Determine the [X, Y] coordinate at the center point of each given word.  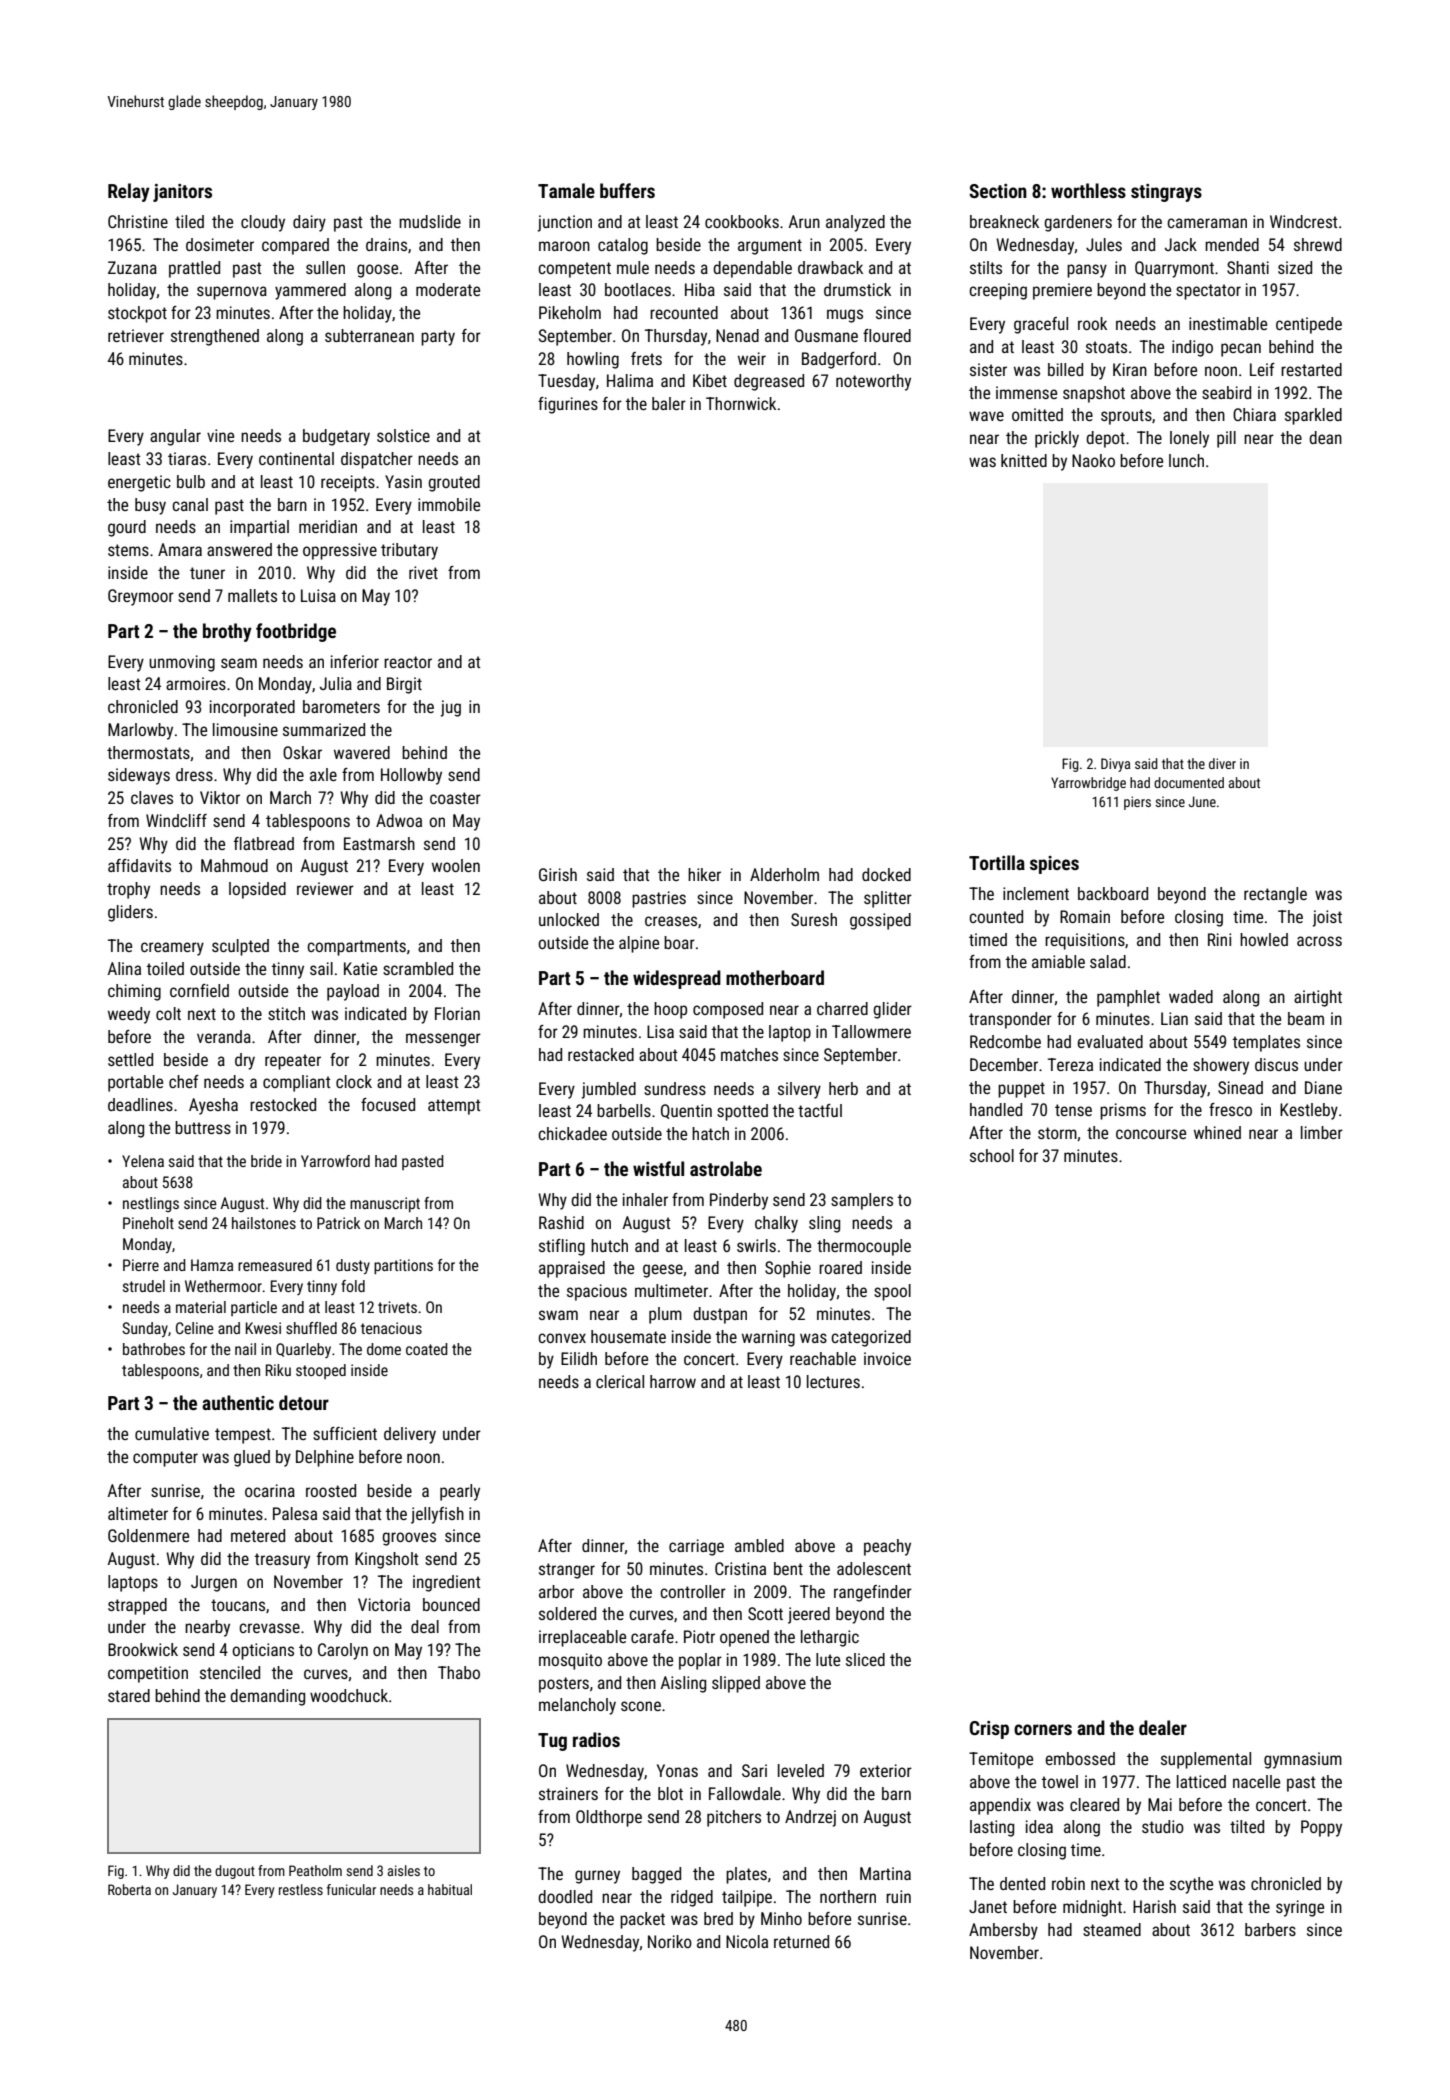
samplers [862, 1201]
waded [1191, 996]
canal [190, 504]
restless [301, 1889]
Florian [457, 1013]
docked [886, 874]
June [1202, 801]
